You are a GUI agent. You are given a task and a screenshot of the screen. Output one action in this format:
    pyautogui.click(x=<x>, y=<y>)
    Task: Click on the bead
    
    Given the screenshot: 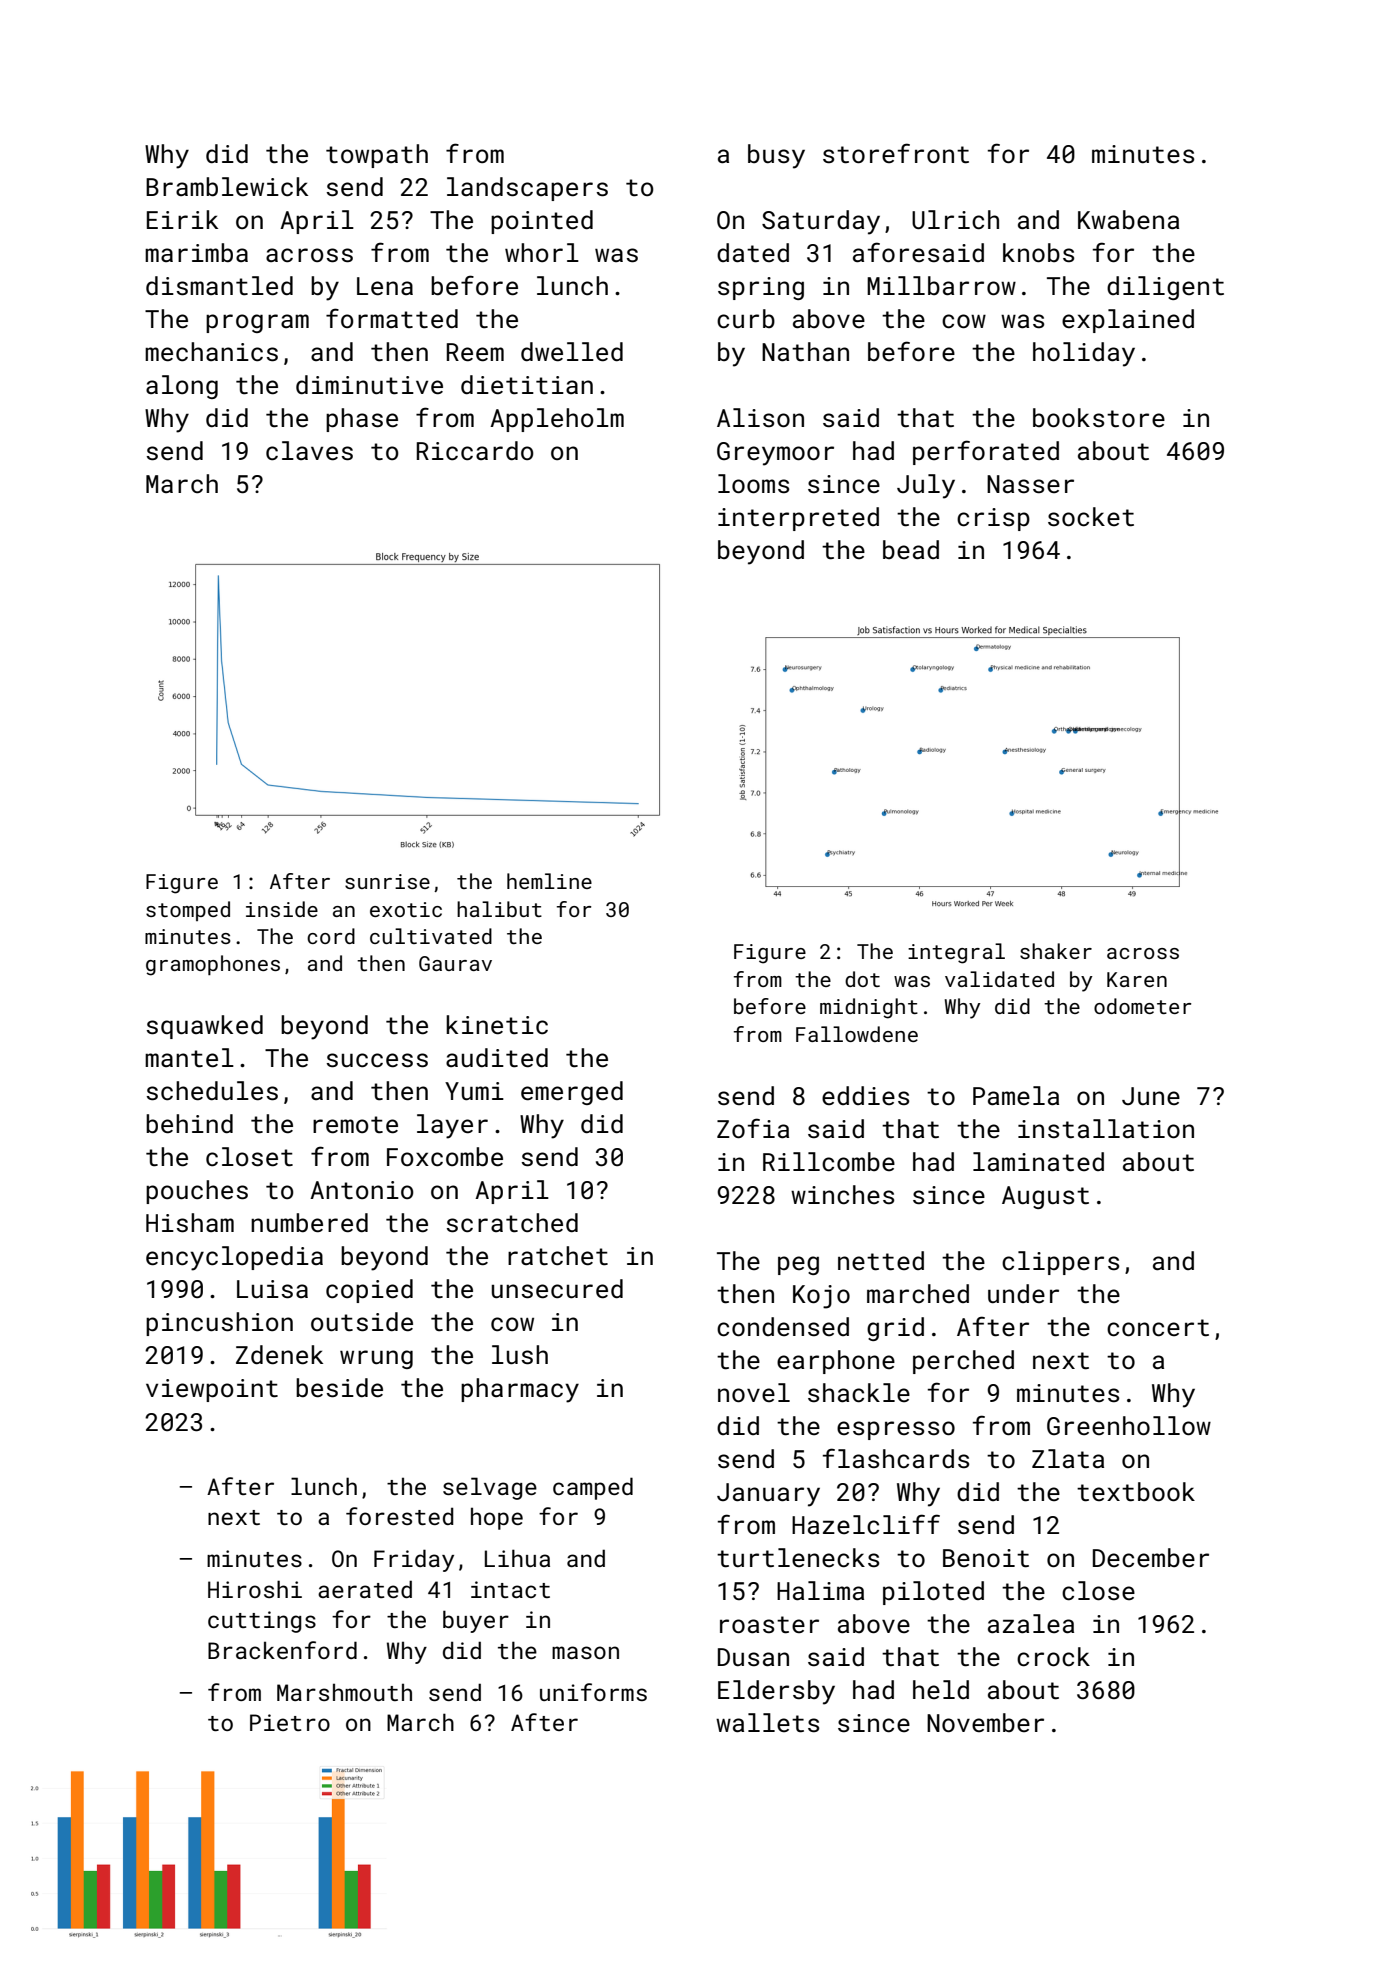 What is the action you would take?
    pyautogui.click(x=911, y=549)
